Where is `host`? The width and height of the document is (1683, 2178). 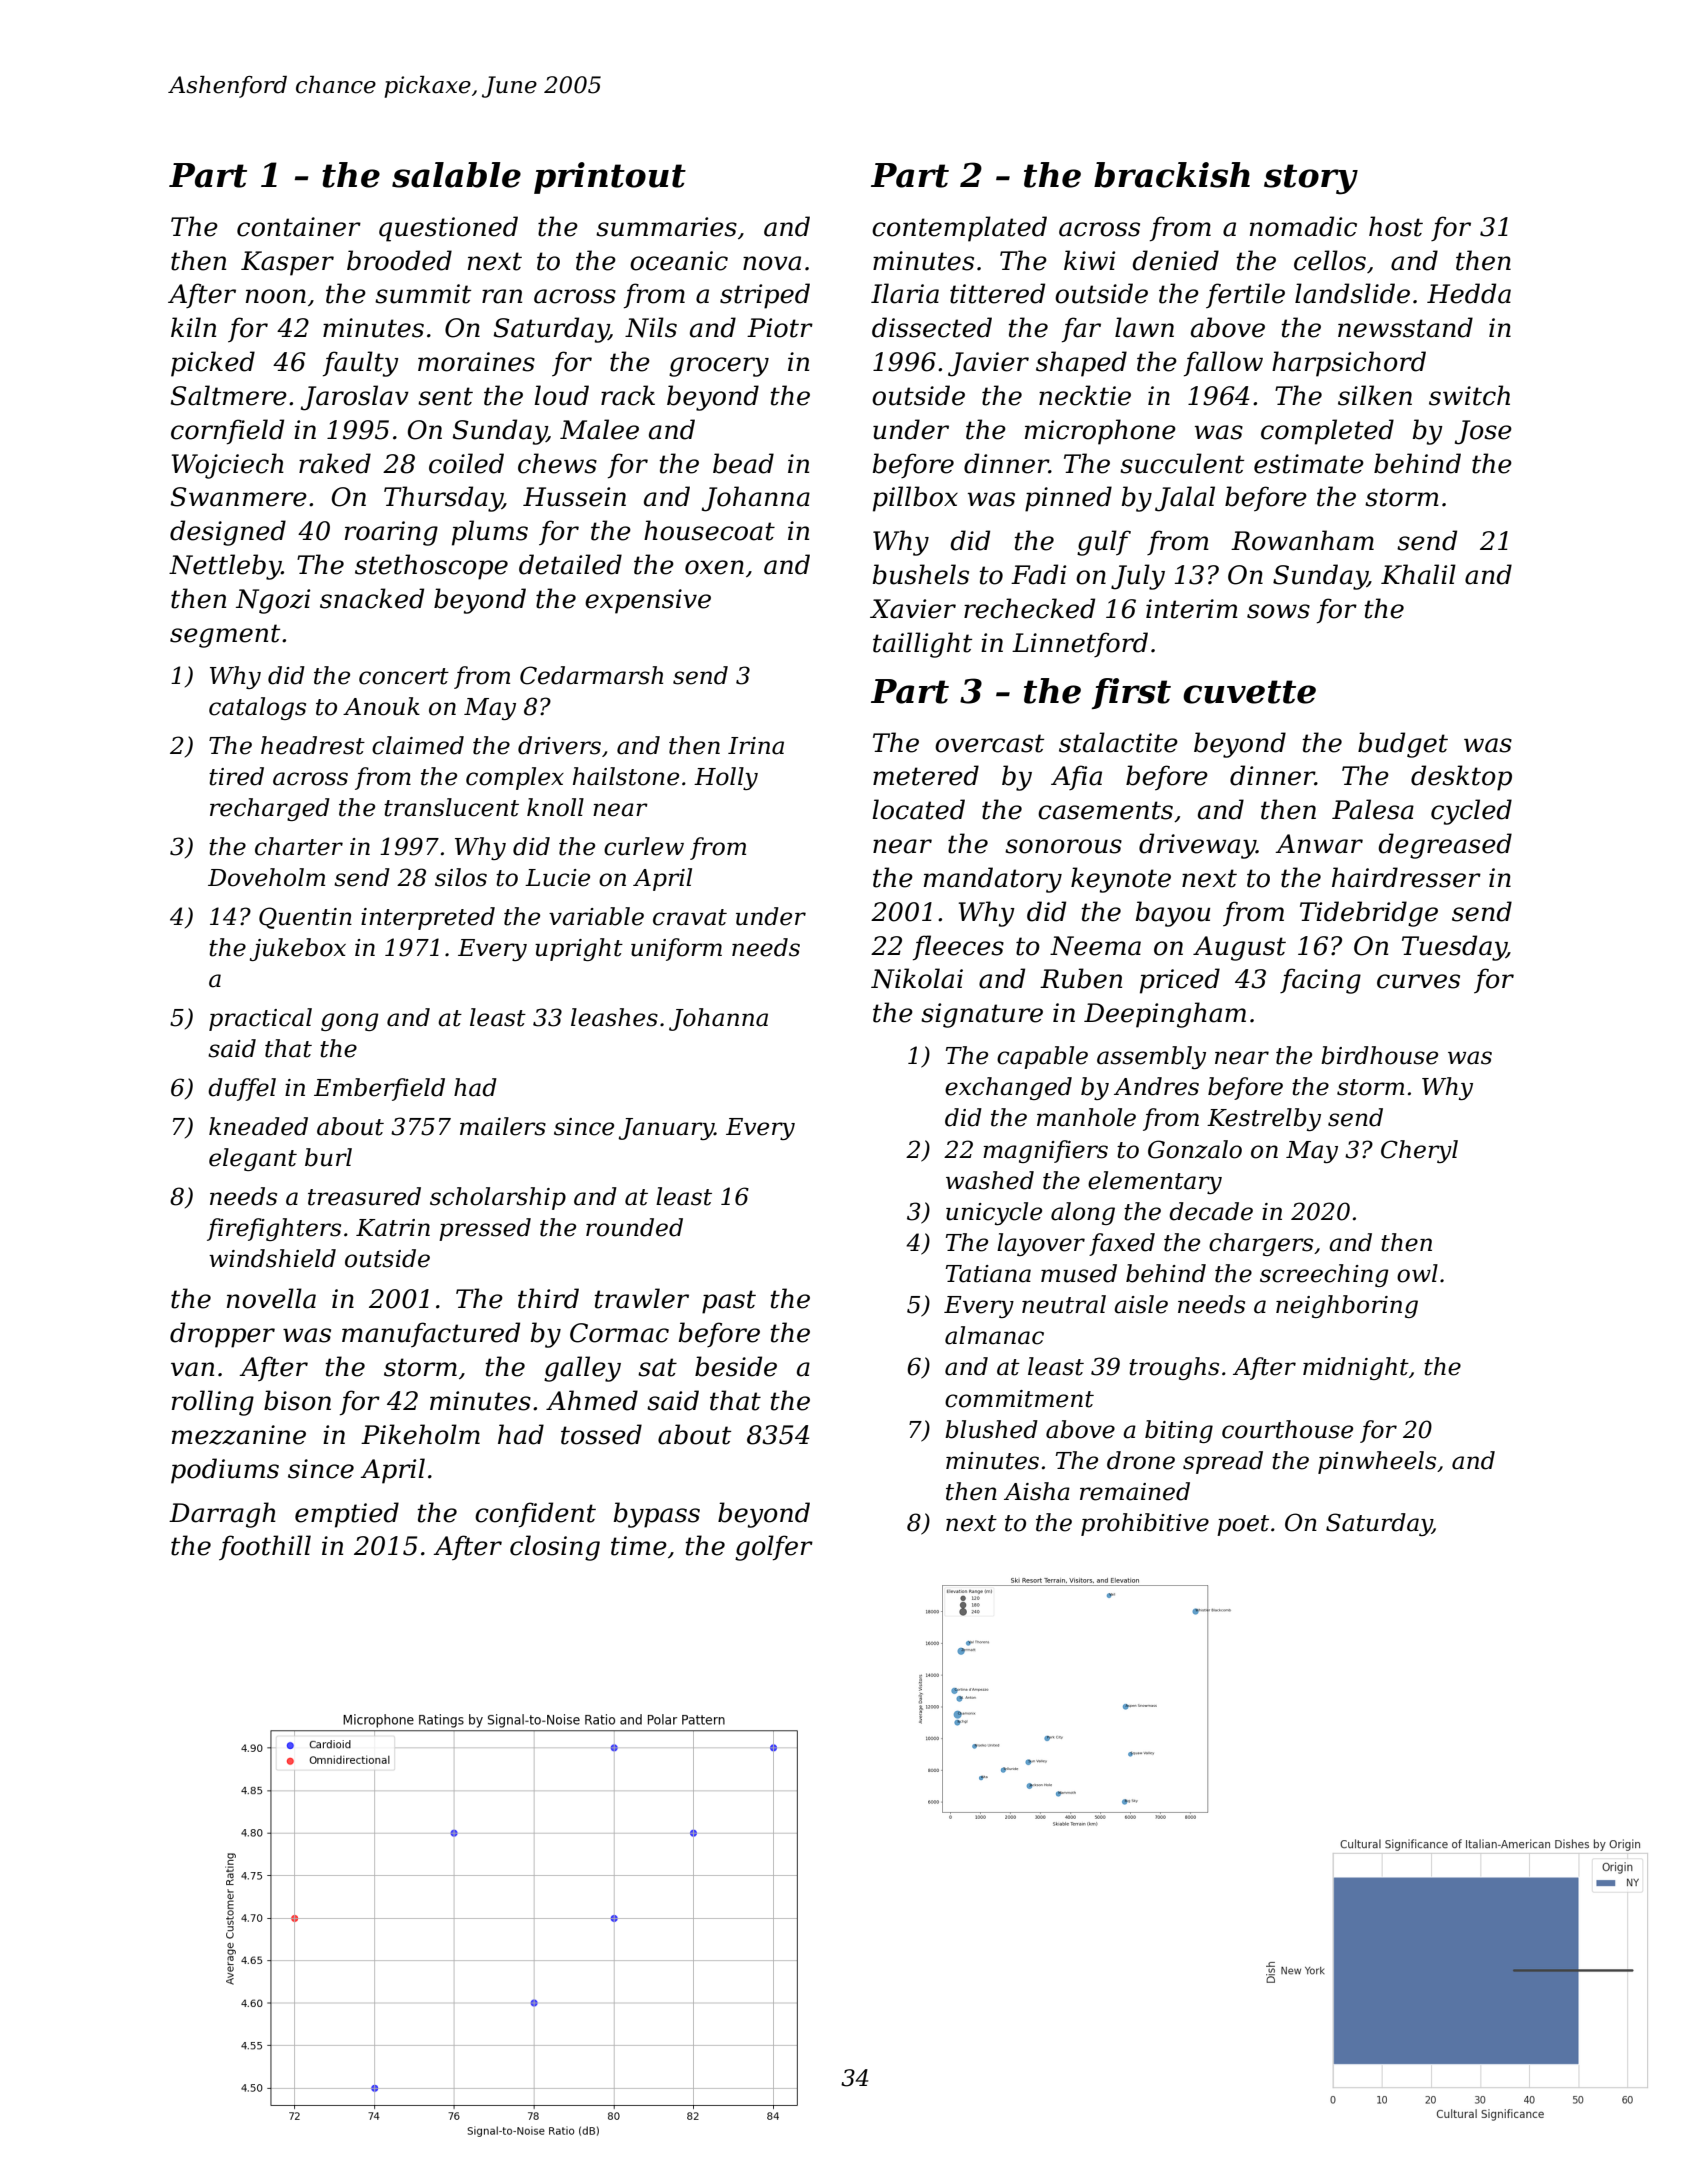 host is located at coordinates (1396, 226).
